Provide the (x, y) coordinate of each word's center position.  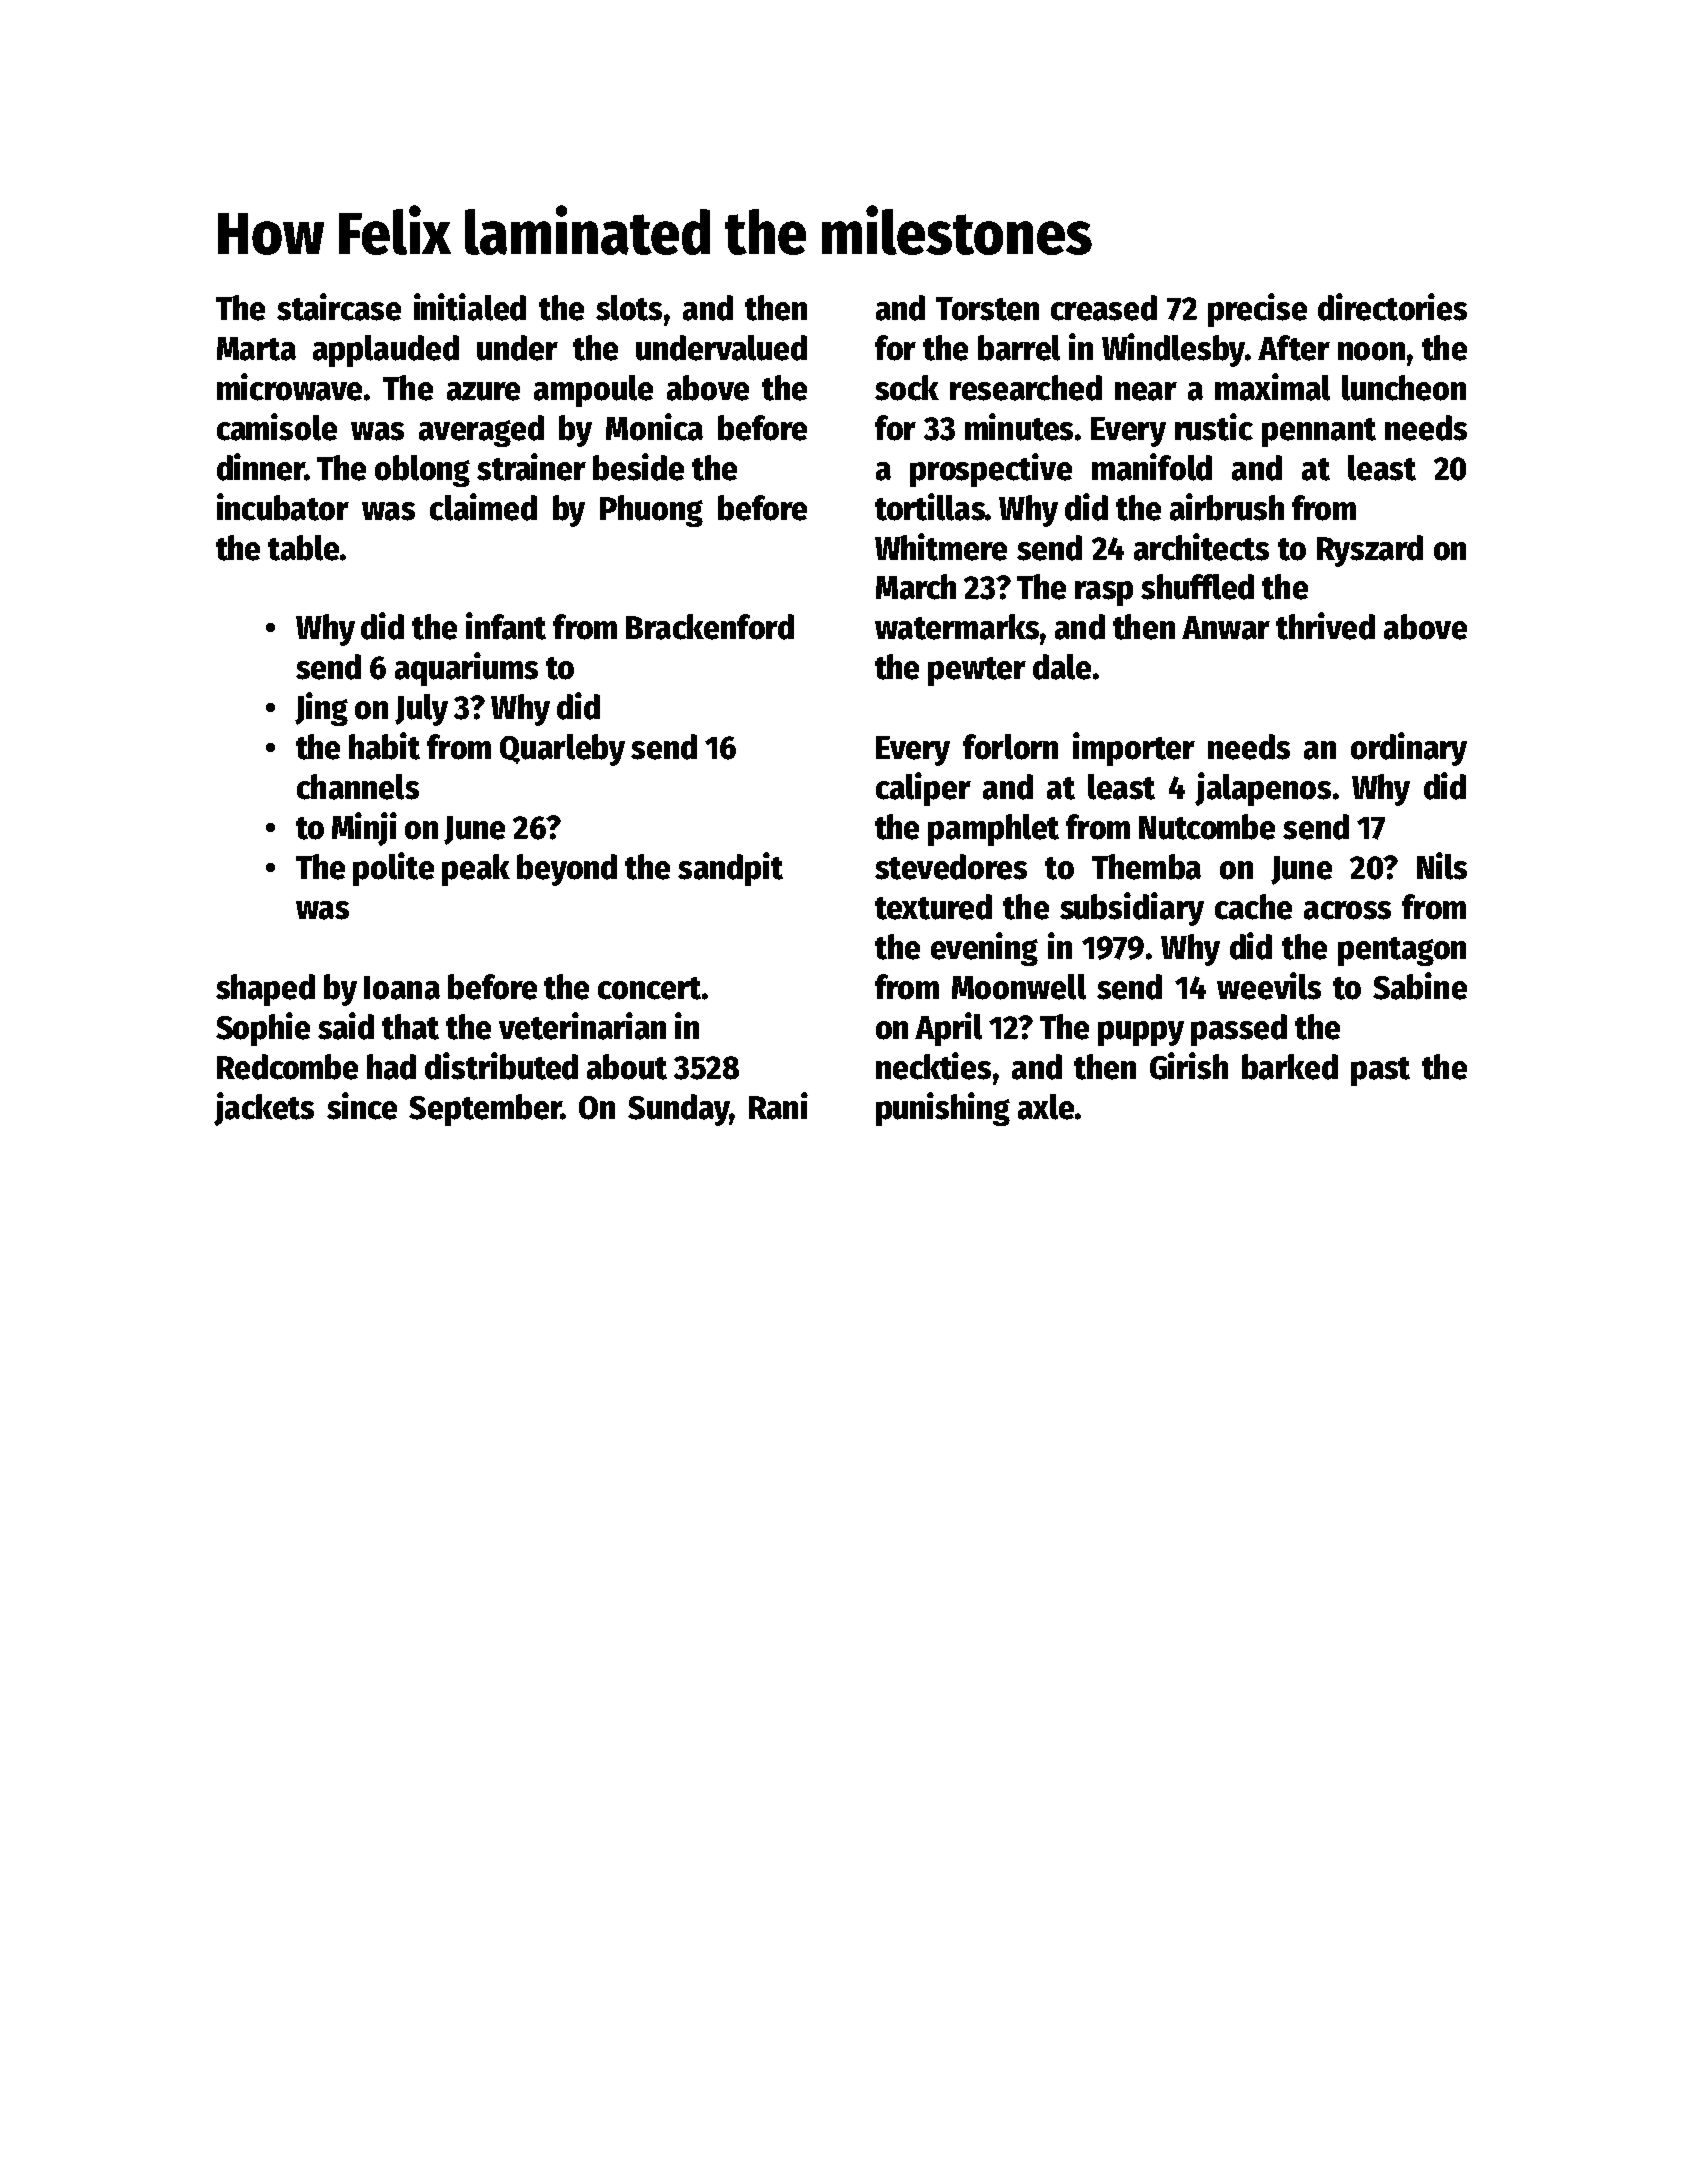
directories (1392, 307)
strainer (531, 467)
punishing (943, 1109)
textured (933, 907)
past (1380, 1071)
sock (907, 388)
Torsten (987, 309)
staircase (339, 307)
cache (1253, 907)
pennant (1319, 432)
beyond (567, 870)
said (346, 1026)
